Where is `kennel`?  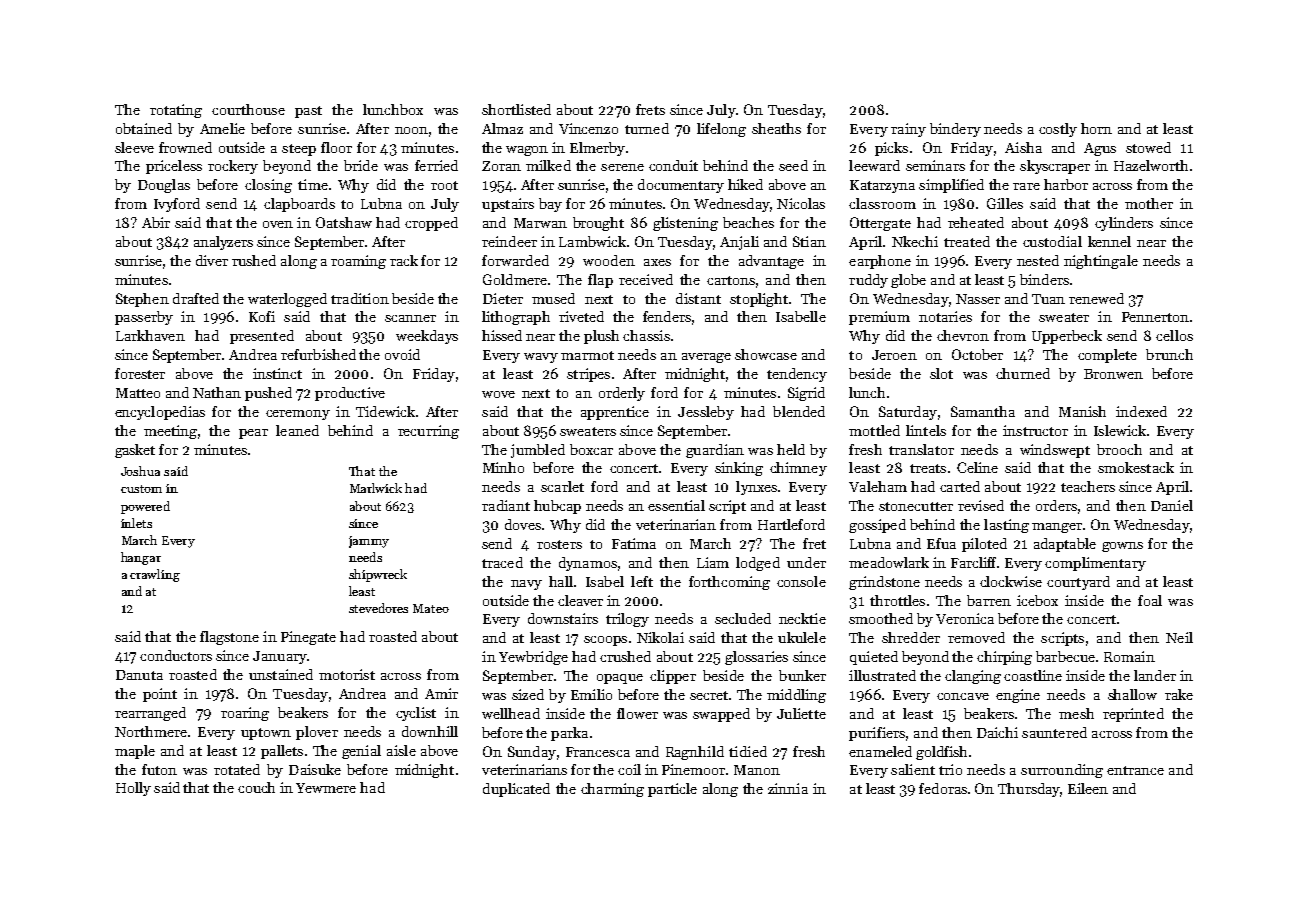 kennel is located at coordinates (1109, 241).
